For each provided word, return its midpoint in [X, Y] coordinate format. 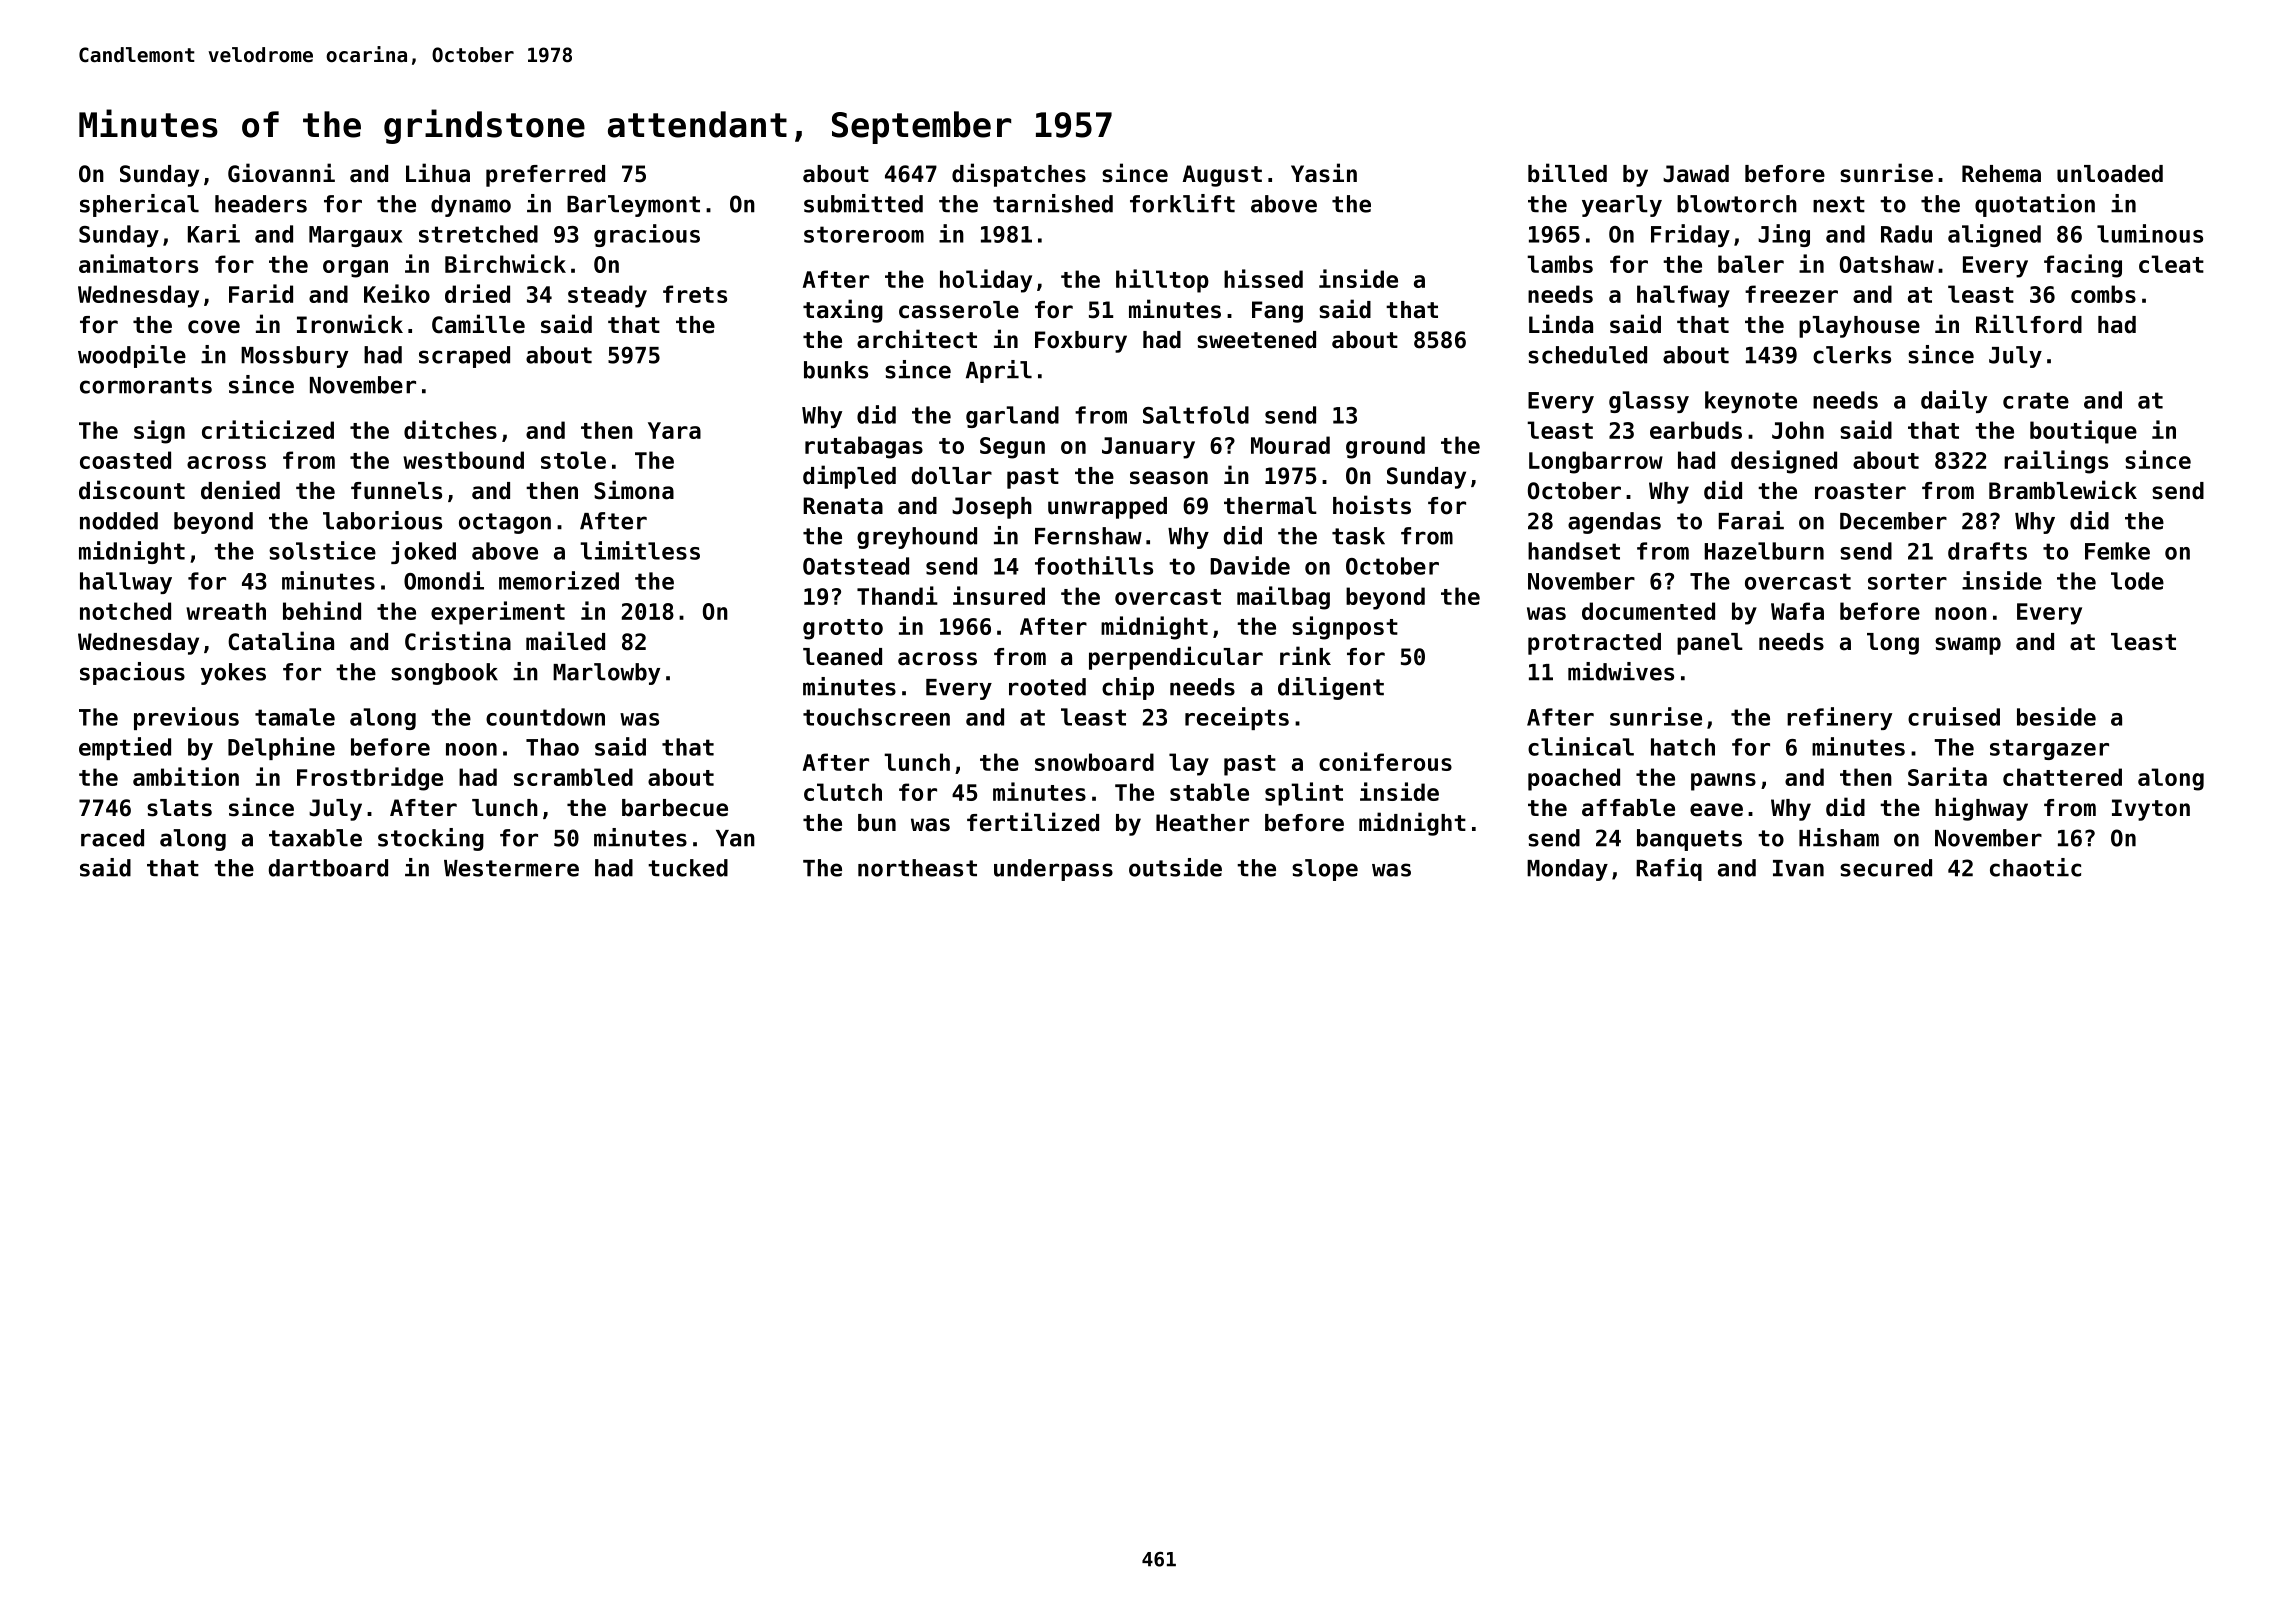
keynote [1751, 402]
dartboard [328, 868]
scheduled [1587, 355]
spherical [139, 205]
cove [214, 327]
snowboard [1094, 762]
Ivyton [2151, 810]
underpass [1053, 870]
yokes [233, 674]
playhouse [1859, 327]
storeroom [864, 234]
